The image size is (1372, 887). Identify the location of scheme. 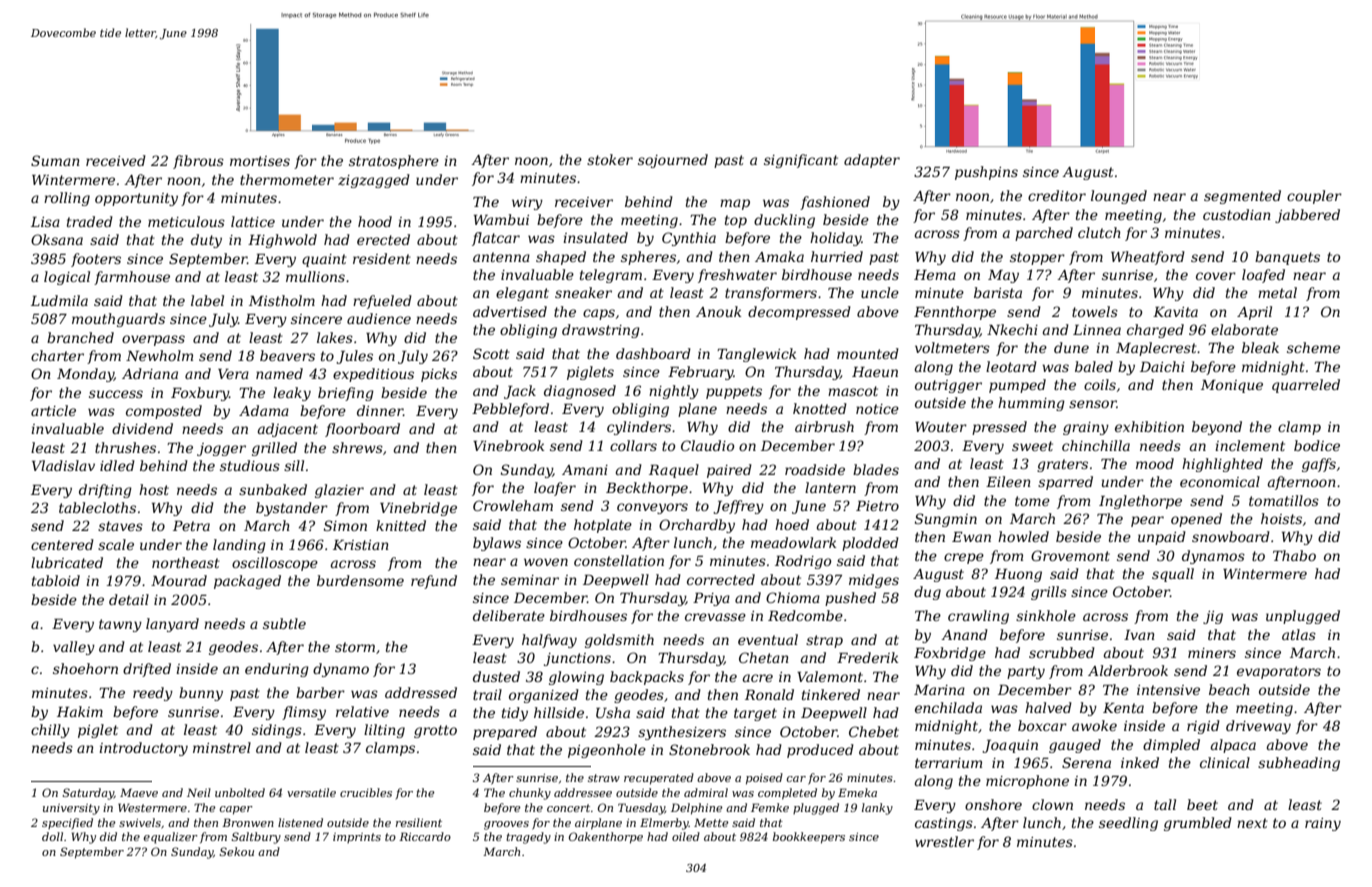
(1313, 347).
